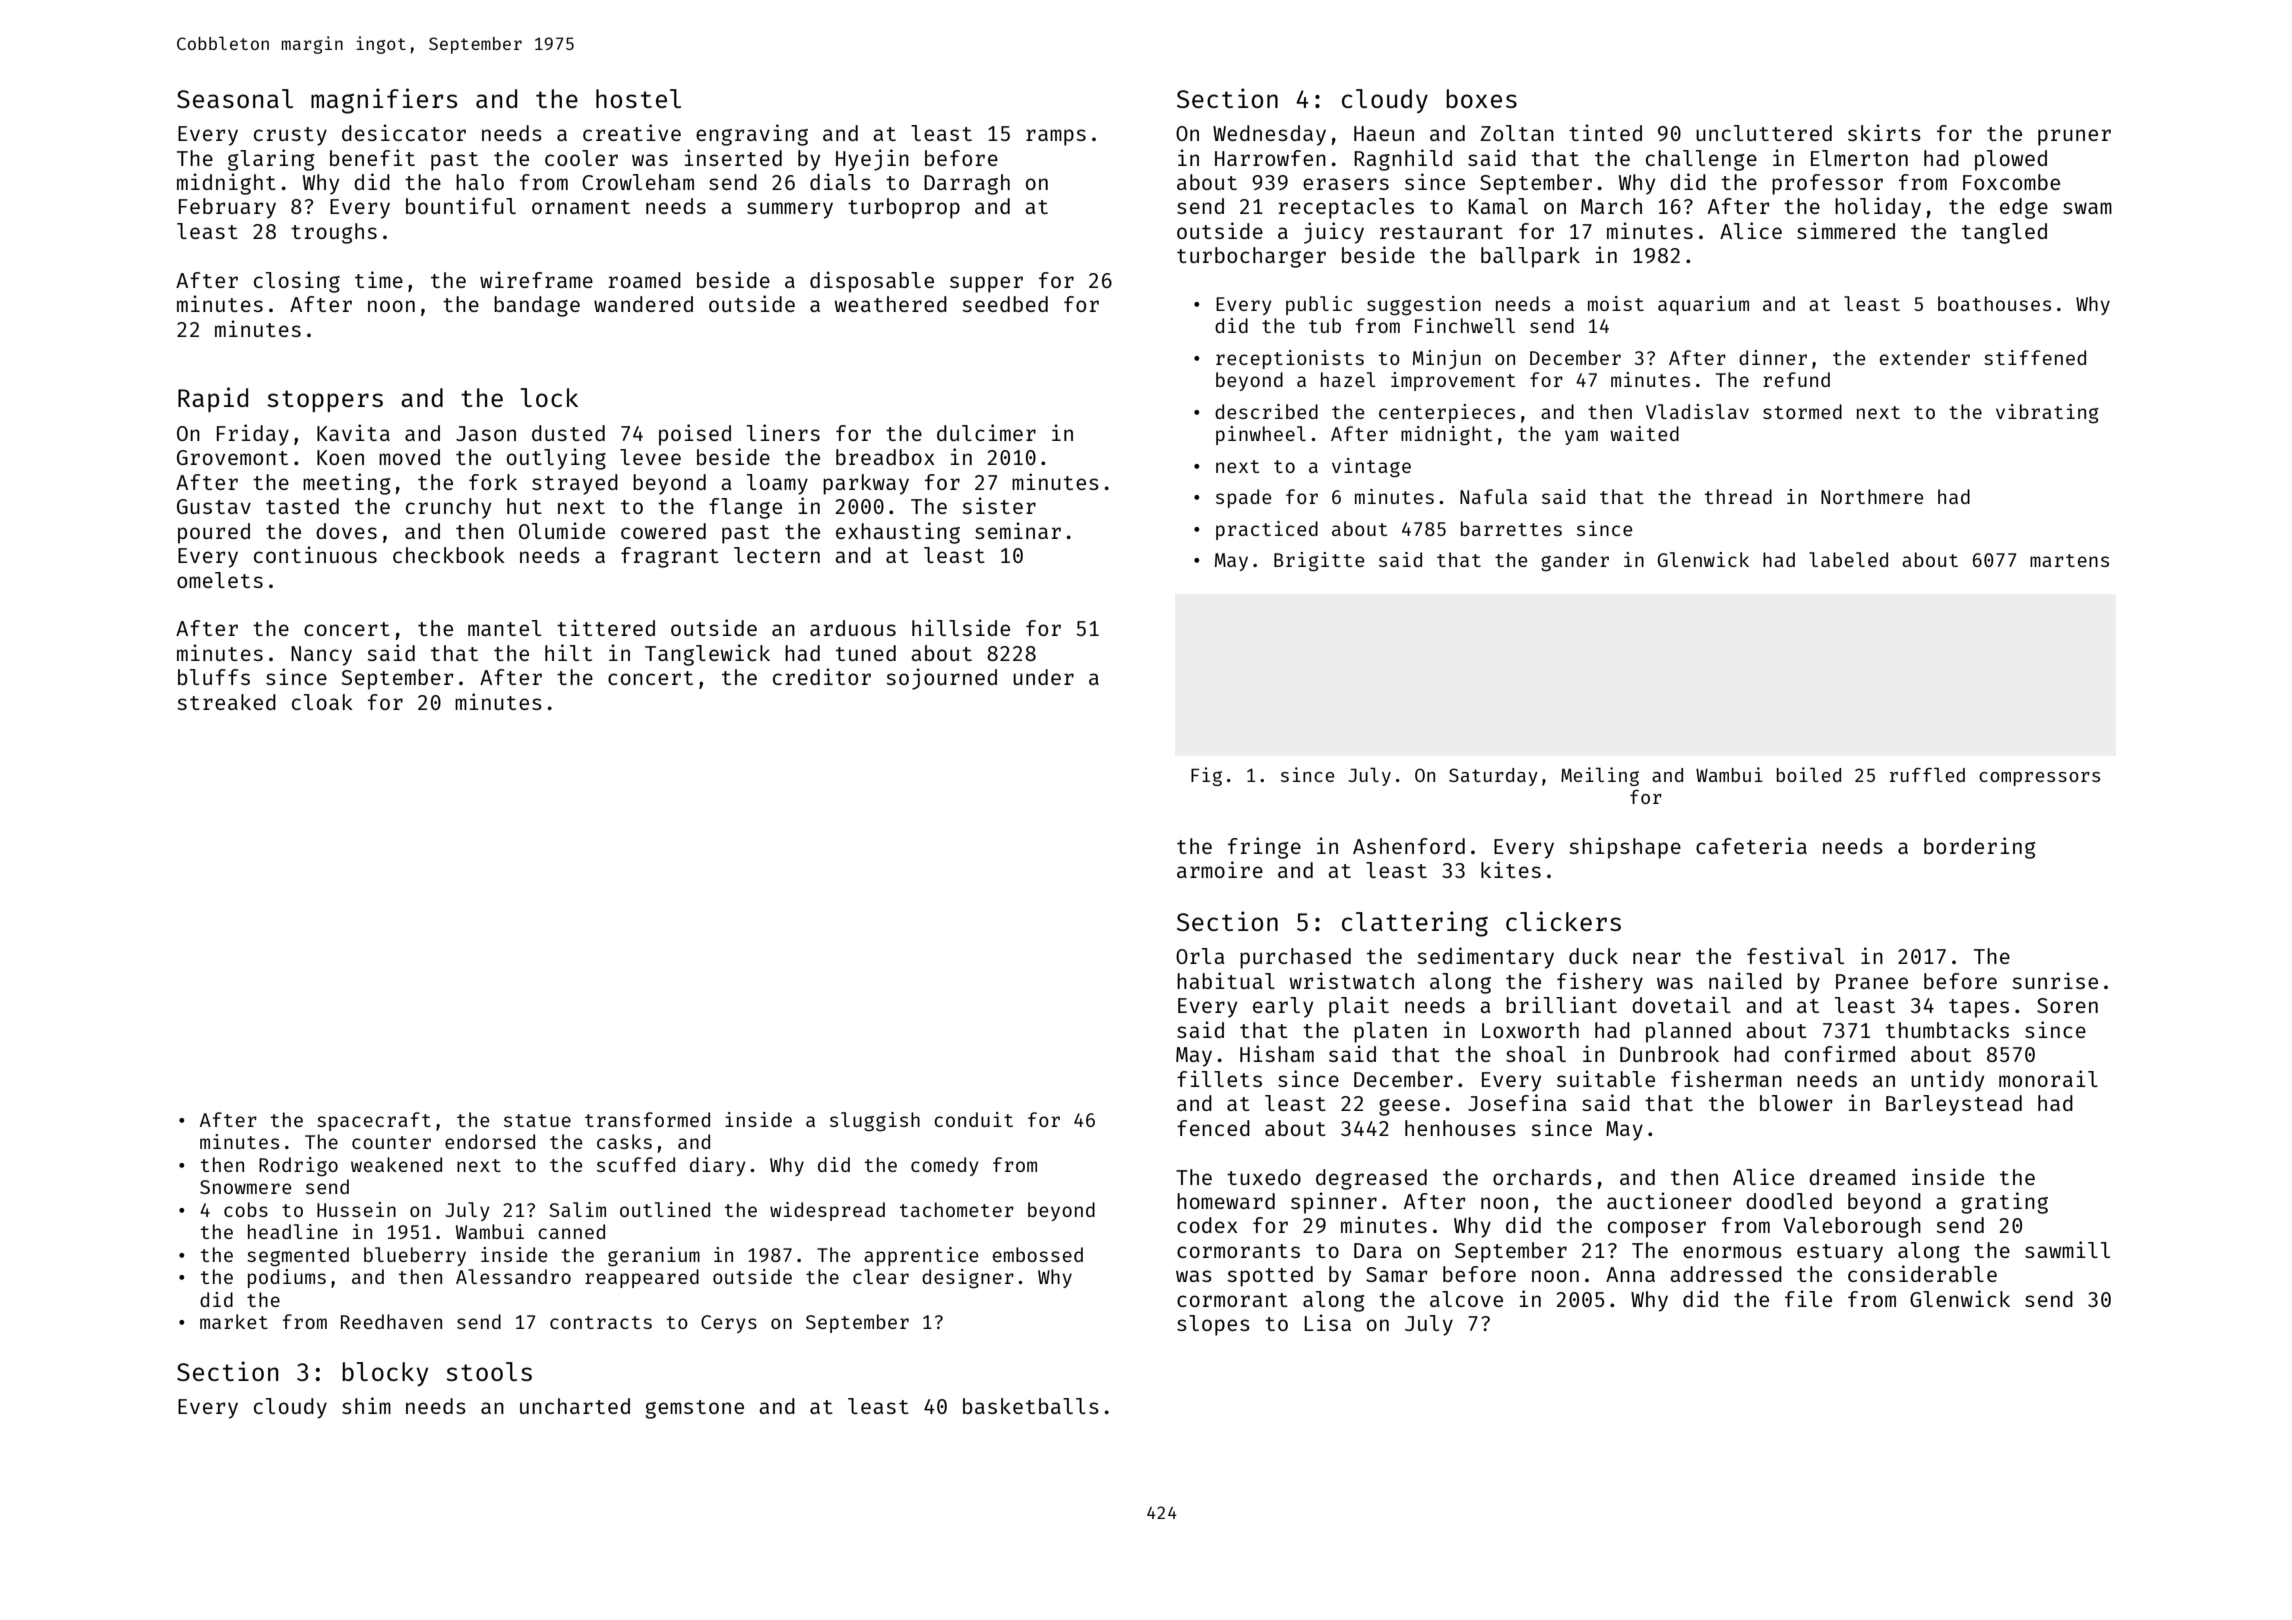 The height and width of the screenshot is (1620, 2292). Describe the element at coordinates (695, 435) in the screenshot. I see `poised` at that location.
